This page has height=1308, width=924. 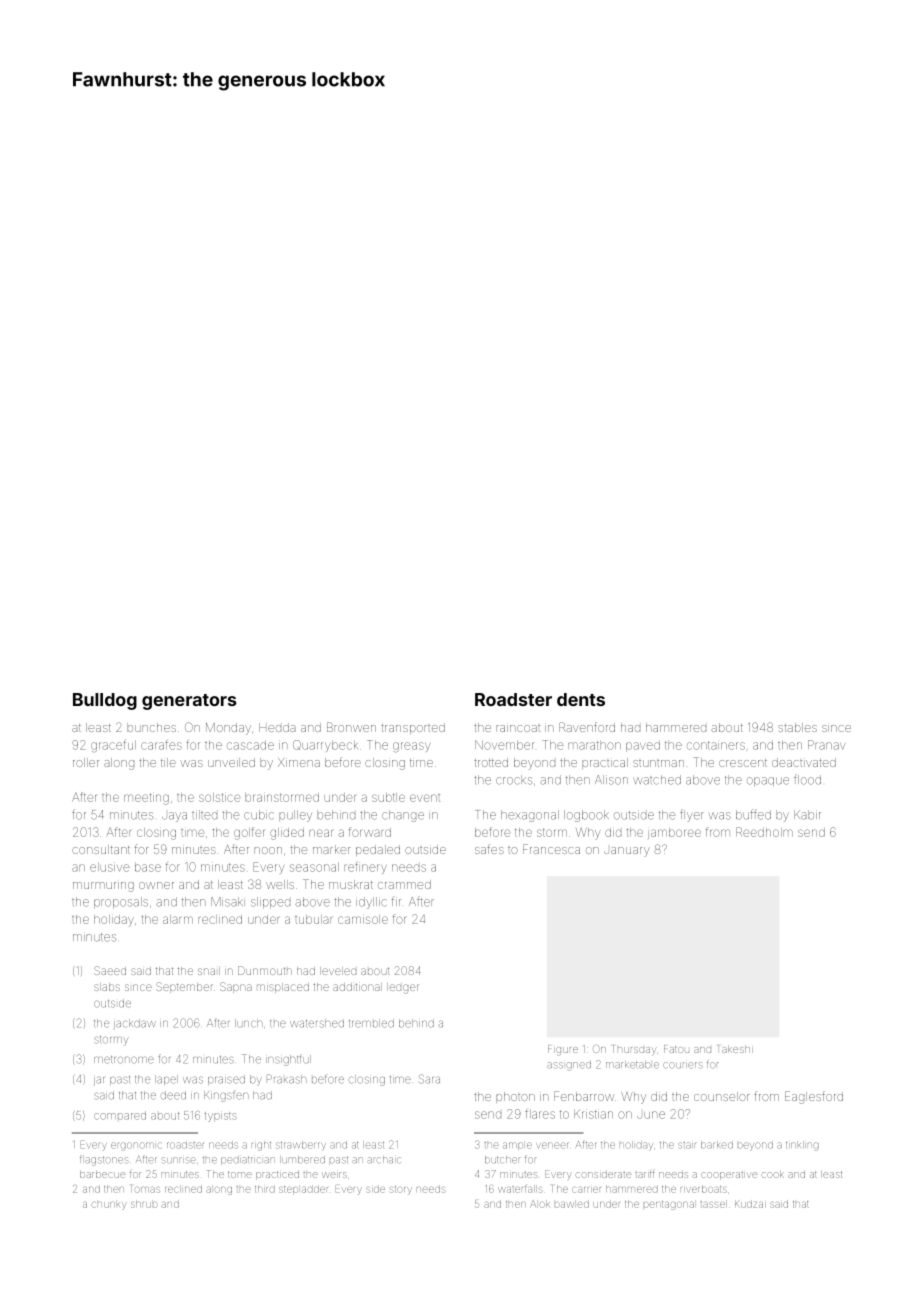 What do you see at coordinates (657, 780) in the page?
I see `watched` at bounding box center [657, 780].
